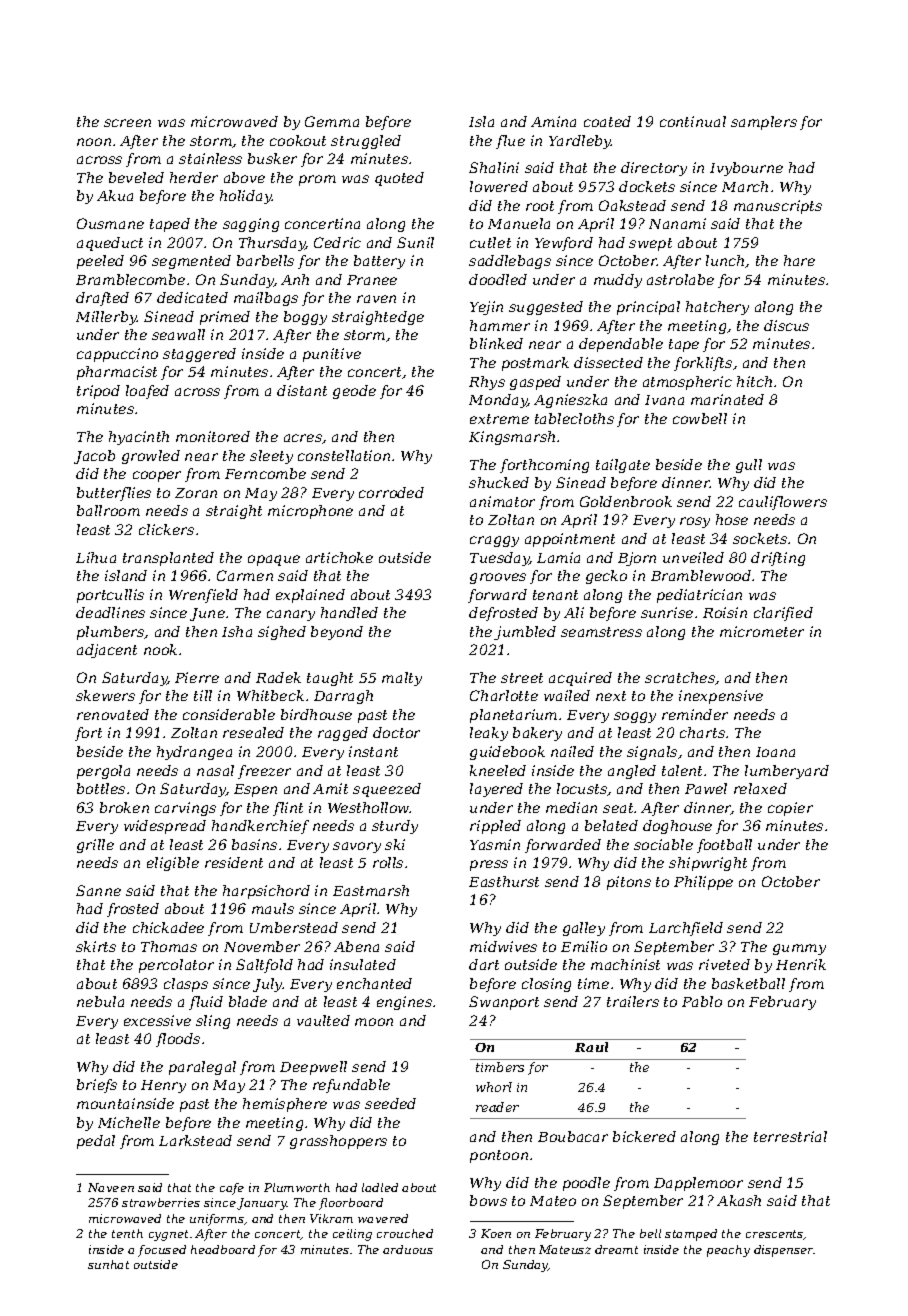 This screenshot has width=908, height=1316. Describe the element at coordinates (374, 983) in the screenshot. I see `enchanted` at that location.
